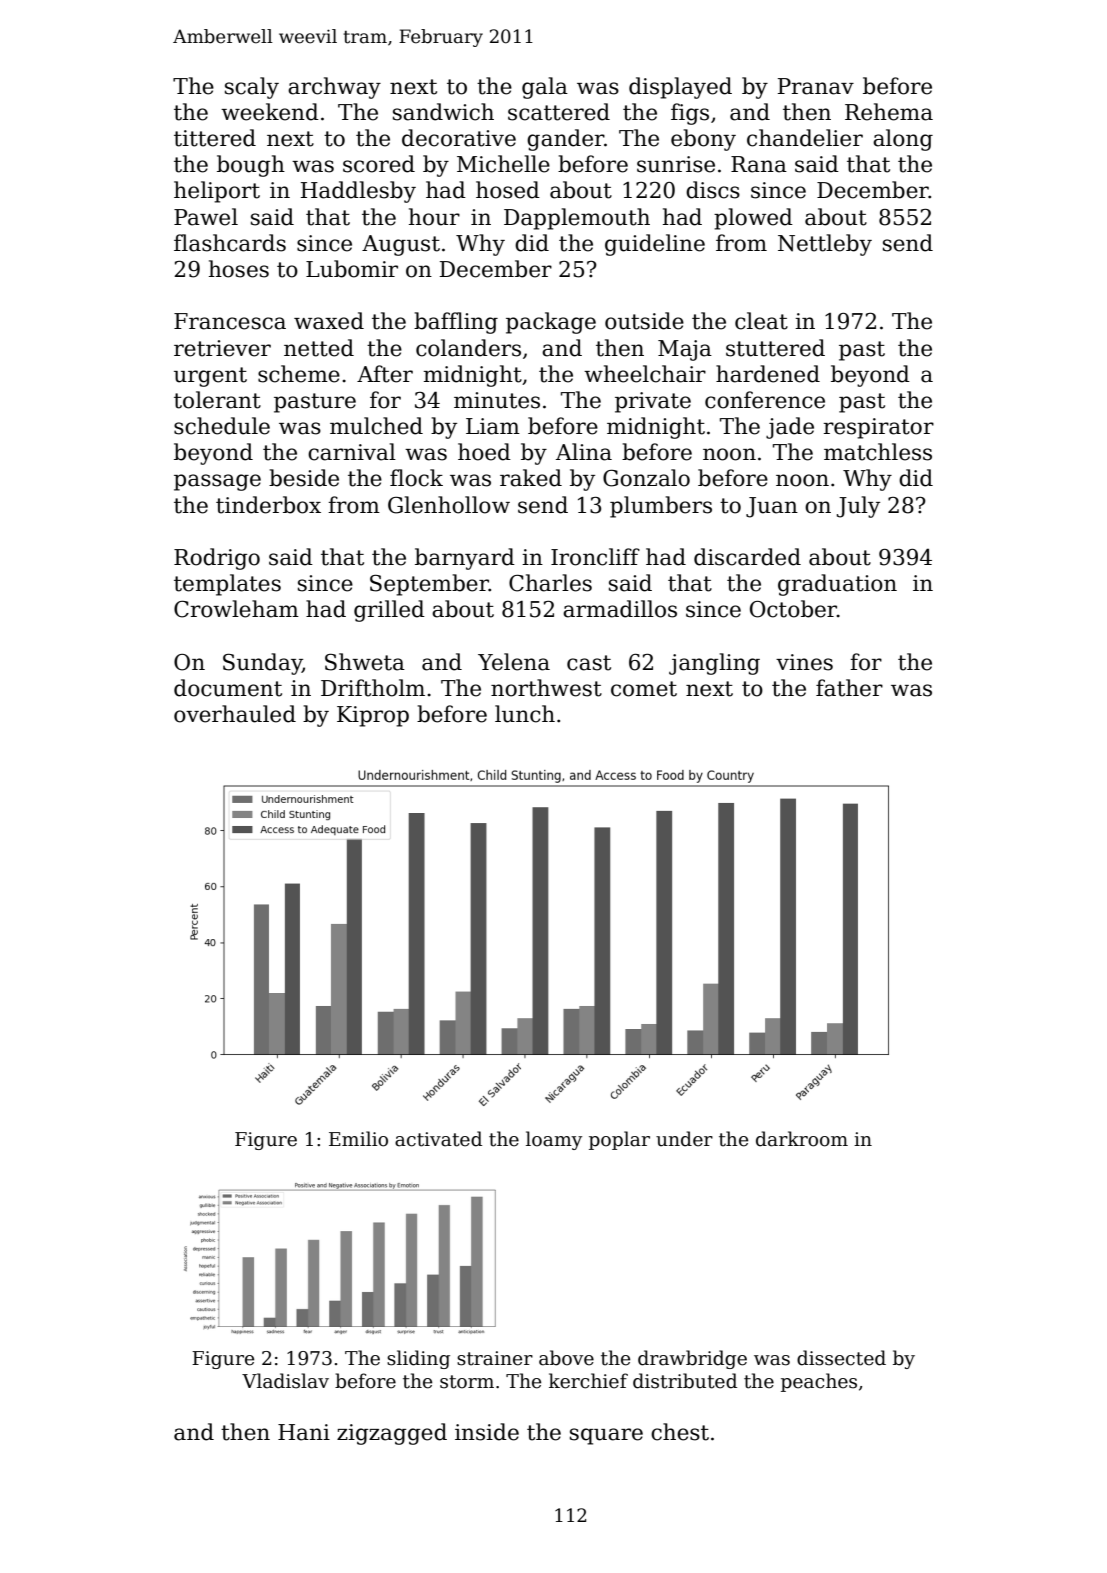 This document has height=1573, width=1107. Describe the element at coordinates (329, 321) in the document. I see `waxed` at that location.
